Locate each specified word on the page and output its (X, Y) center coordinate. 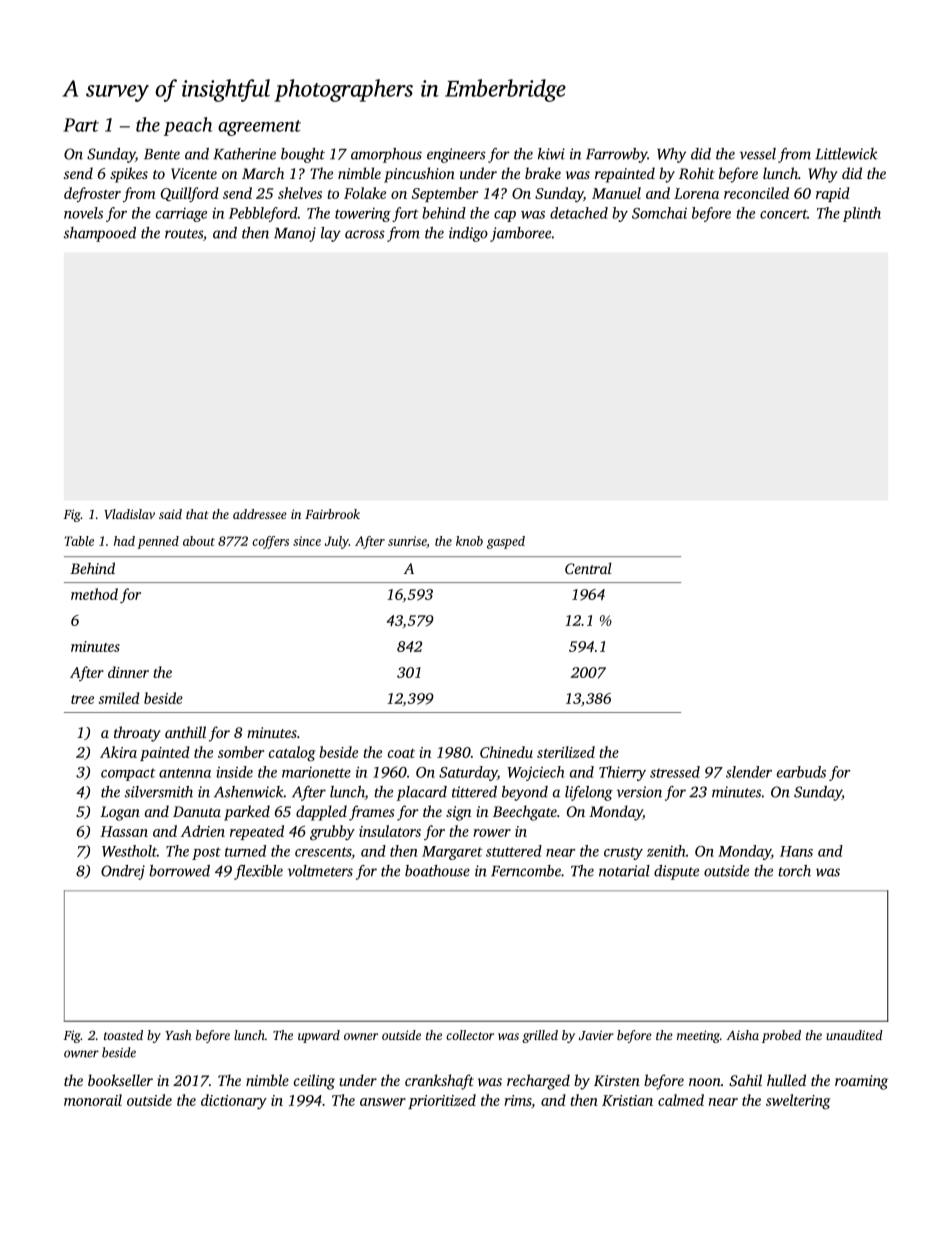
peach (187, 126)
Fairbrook (332, 514)
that (197, 514)
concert (783, 214)
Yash (178, 1035)
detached (579, 213)
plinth (862, 214)
